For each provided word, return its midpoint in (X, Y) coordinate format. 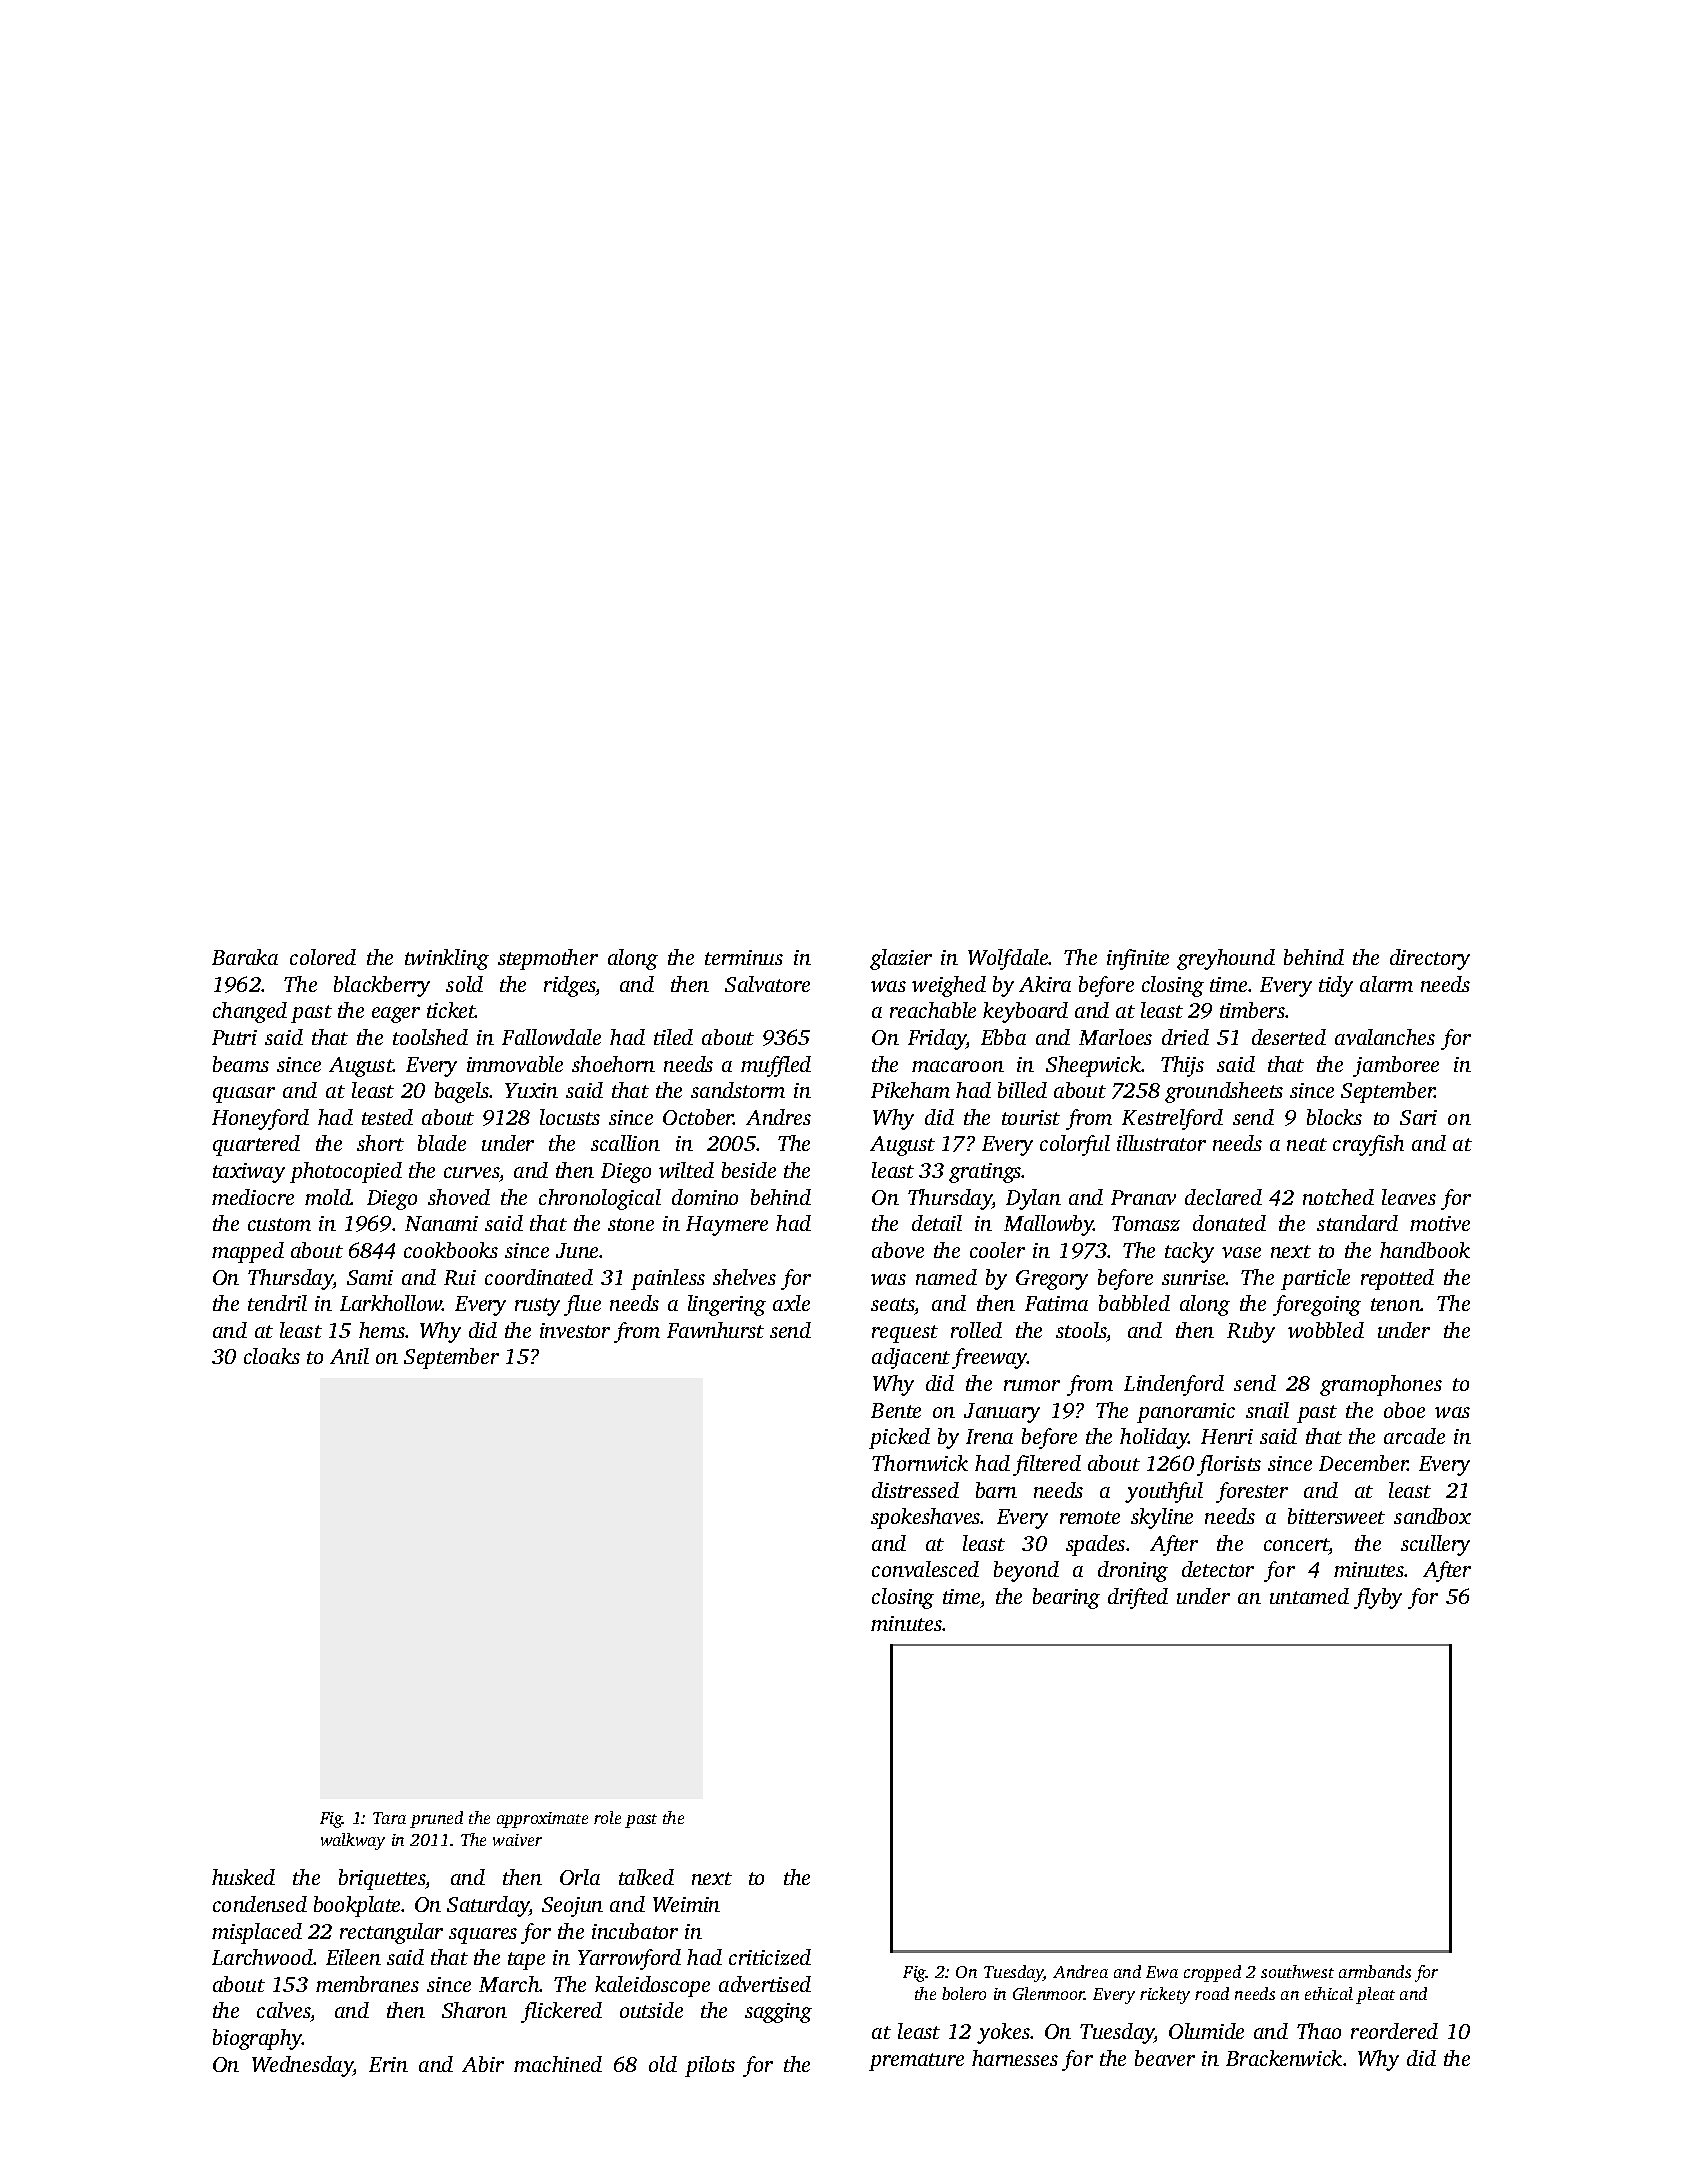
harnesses (1015, 2058)
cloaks (272, 1356)
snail (1267, 1410)
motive (1440, 1223)
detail (937, 1223)
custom (279, 1224)
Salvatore (767, 984)
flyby (1378, 1598)
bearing (1066, 1598)
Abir (483, 2064)
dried (1185, 1037)
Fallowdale (551, 1037)
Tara (389, 1818)
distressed (915, 1490)
